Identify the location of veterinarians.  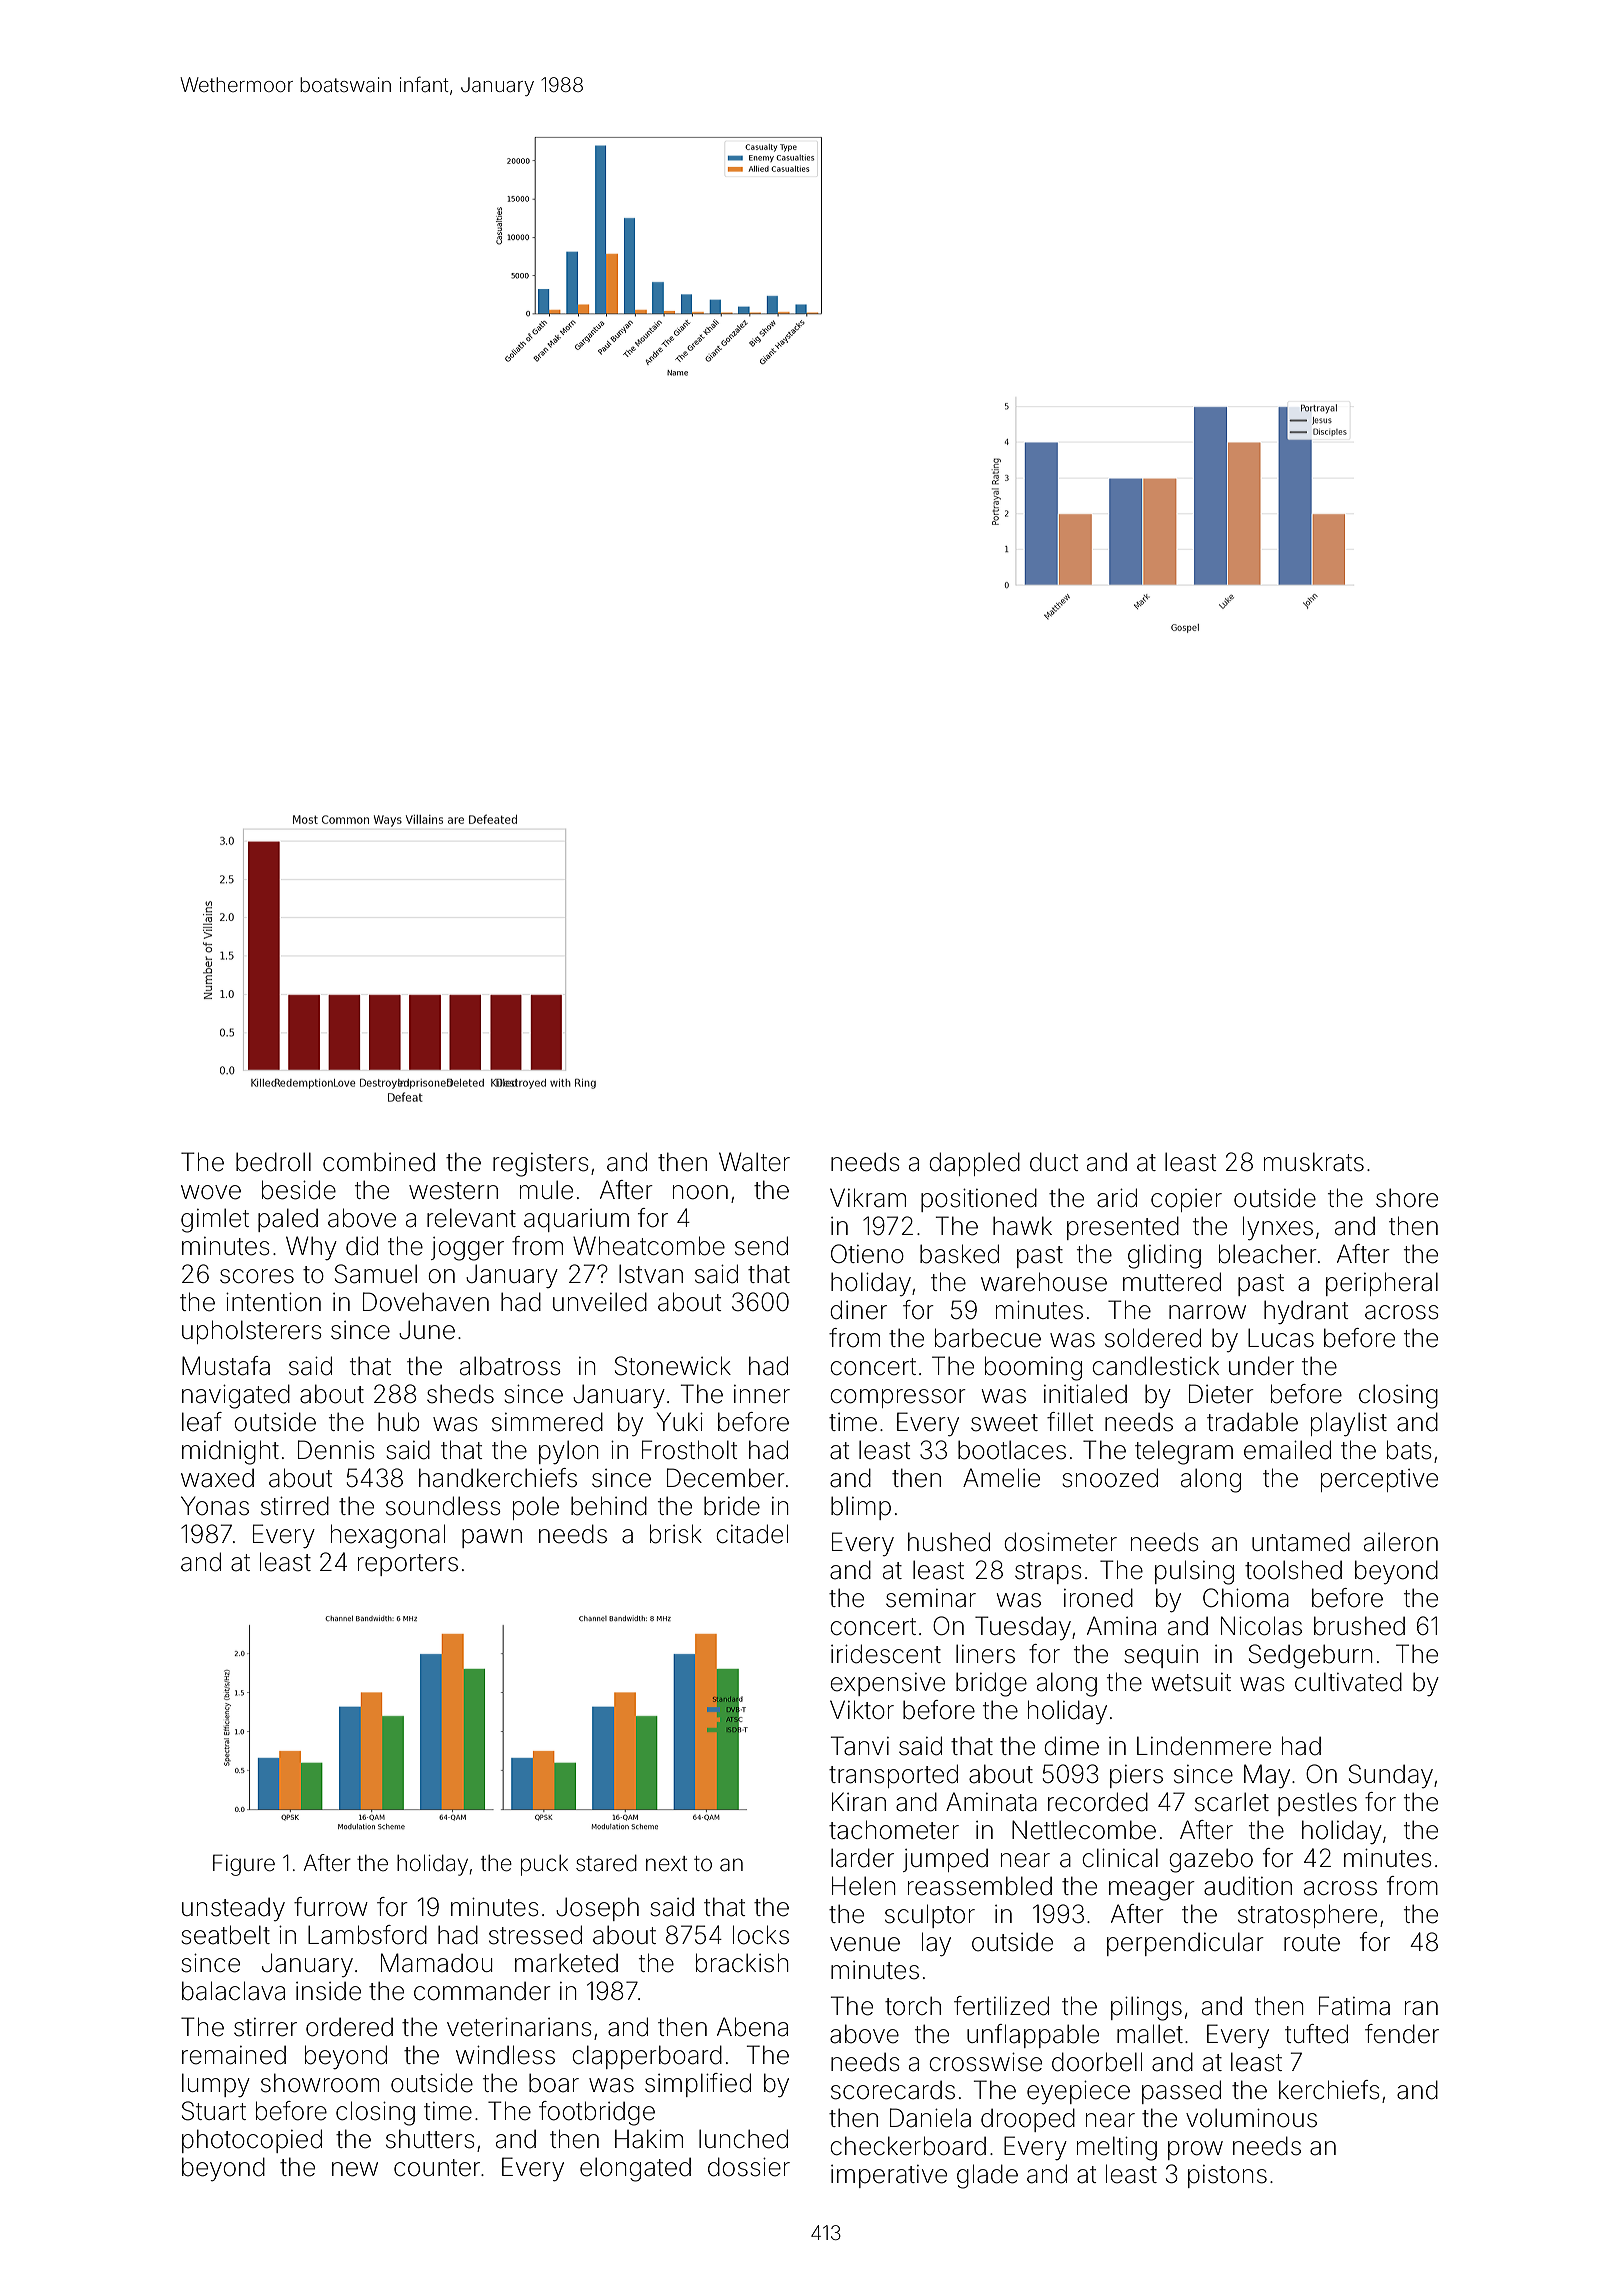
(519, 2027).
